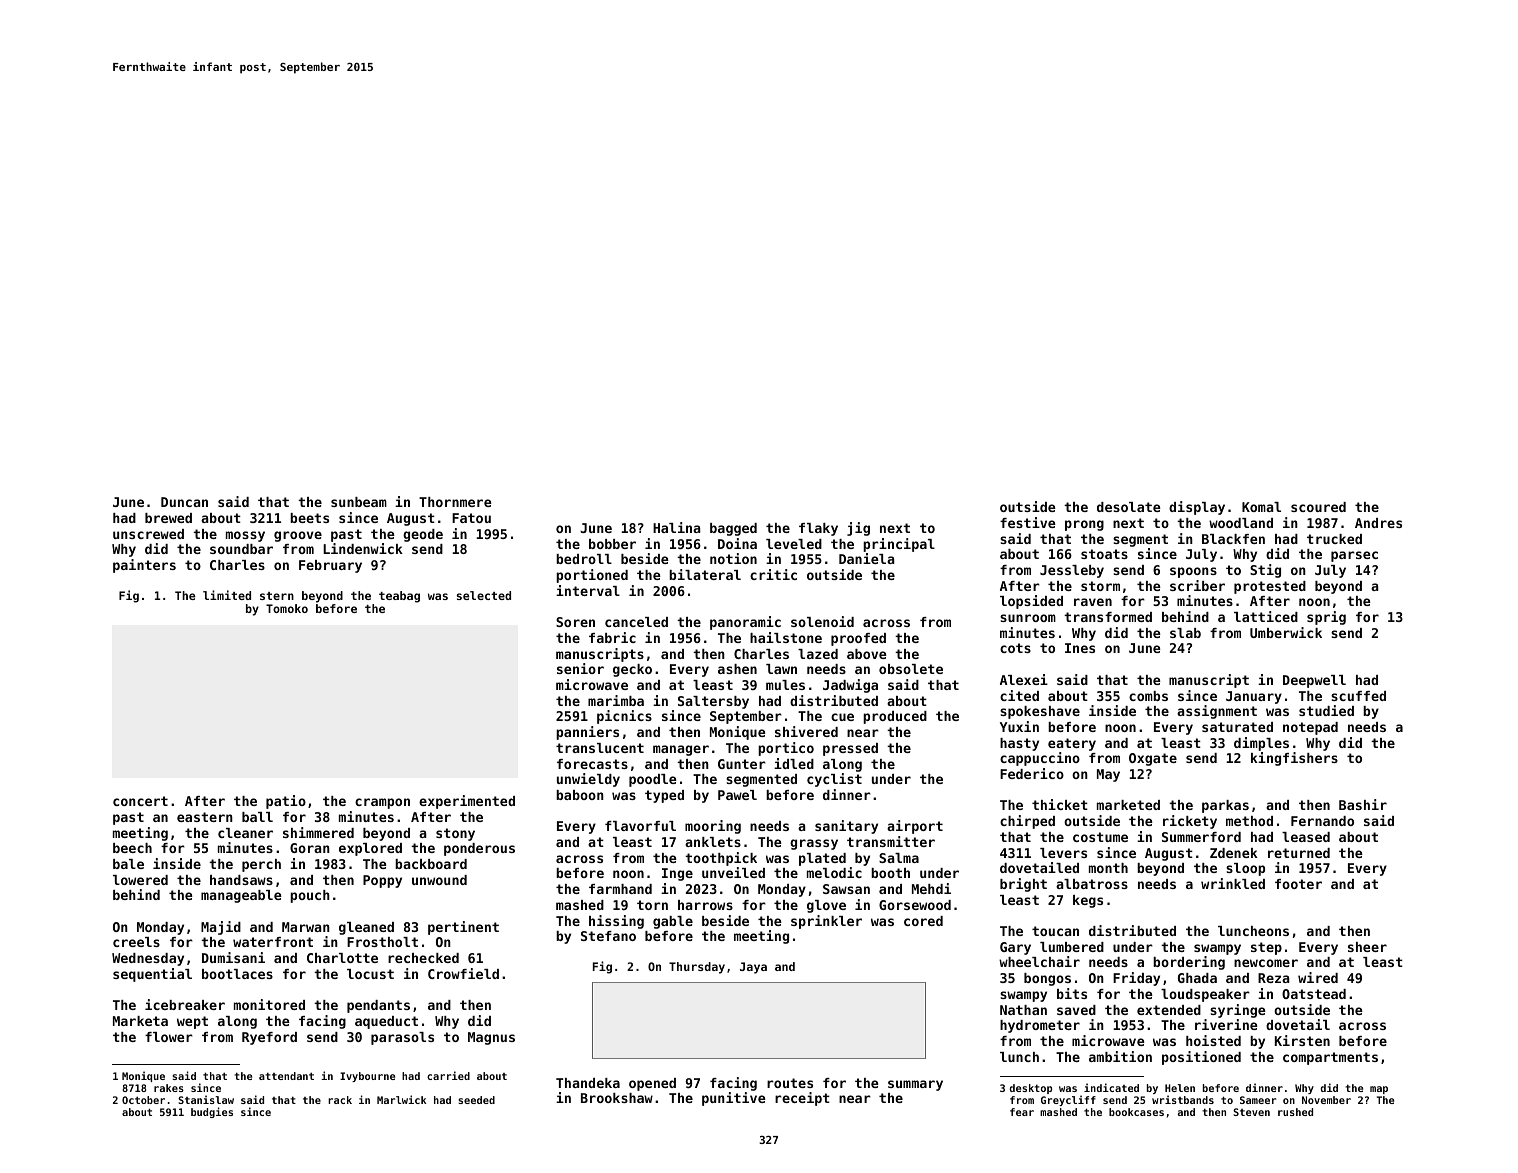 The height and width of the screenshot is (1173, 1518). What do you see at coordinates (818, 654) in the screenshot?
I see `lazed` at bounding box center [818, 654].
